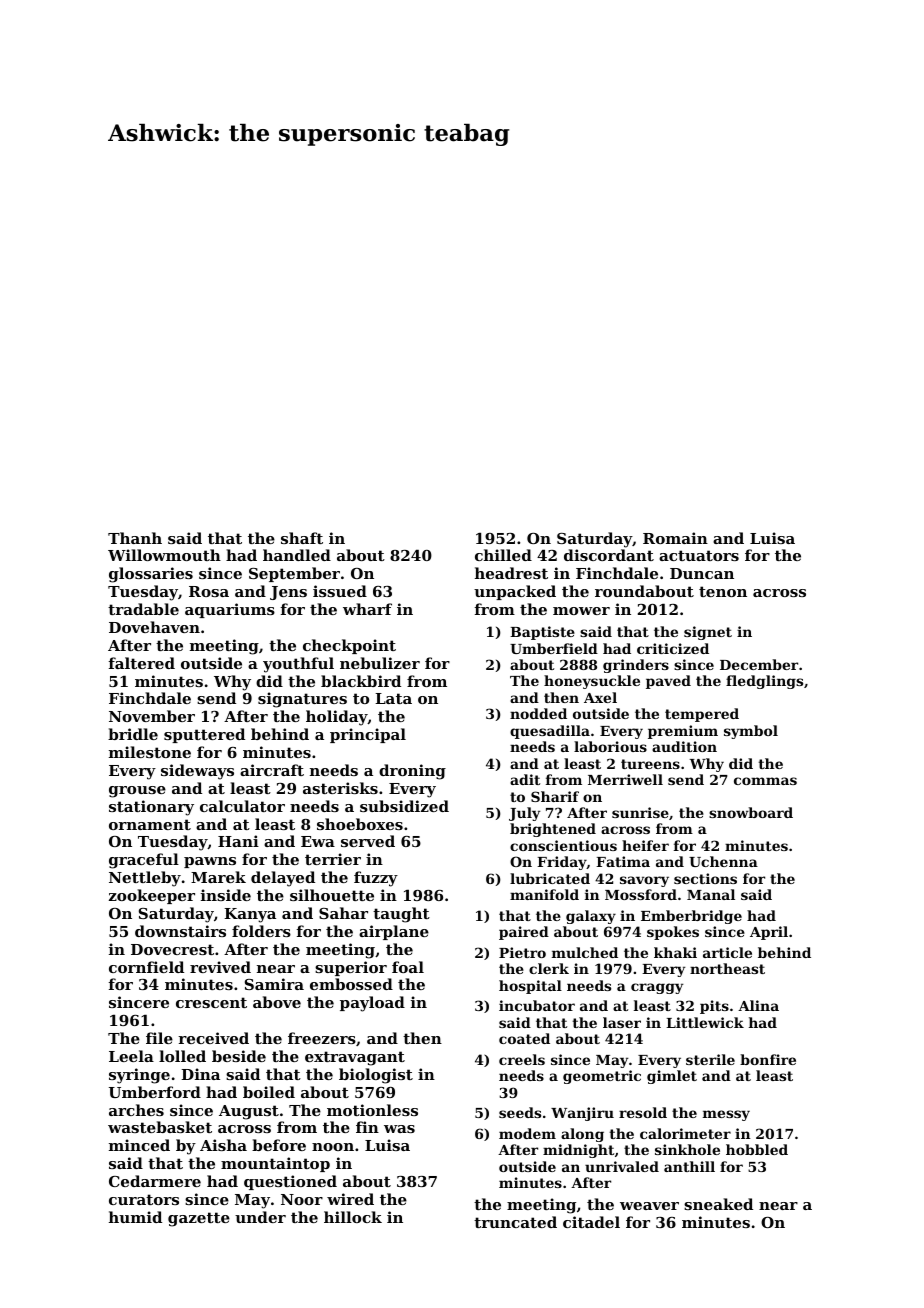 The height and width of the page is (1308, 924). I want to click on subsidized, so click(404, 806).
